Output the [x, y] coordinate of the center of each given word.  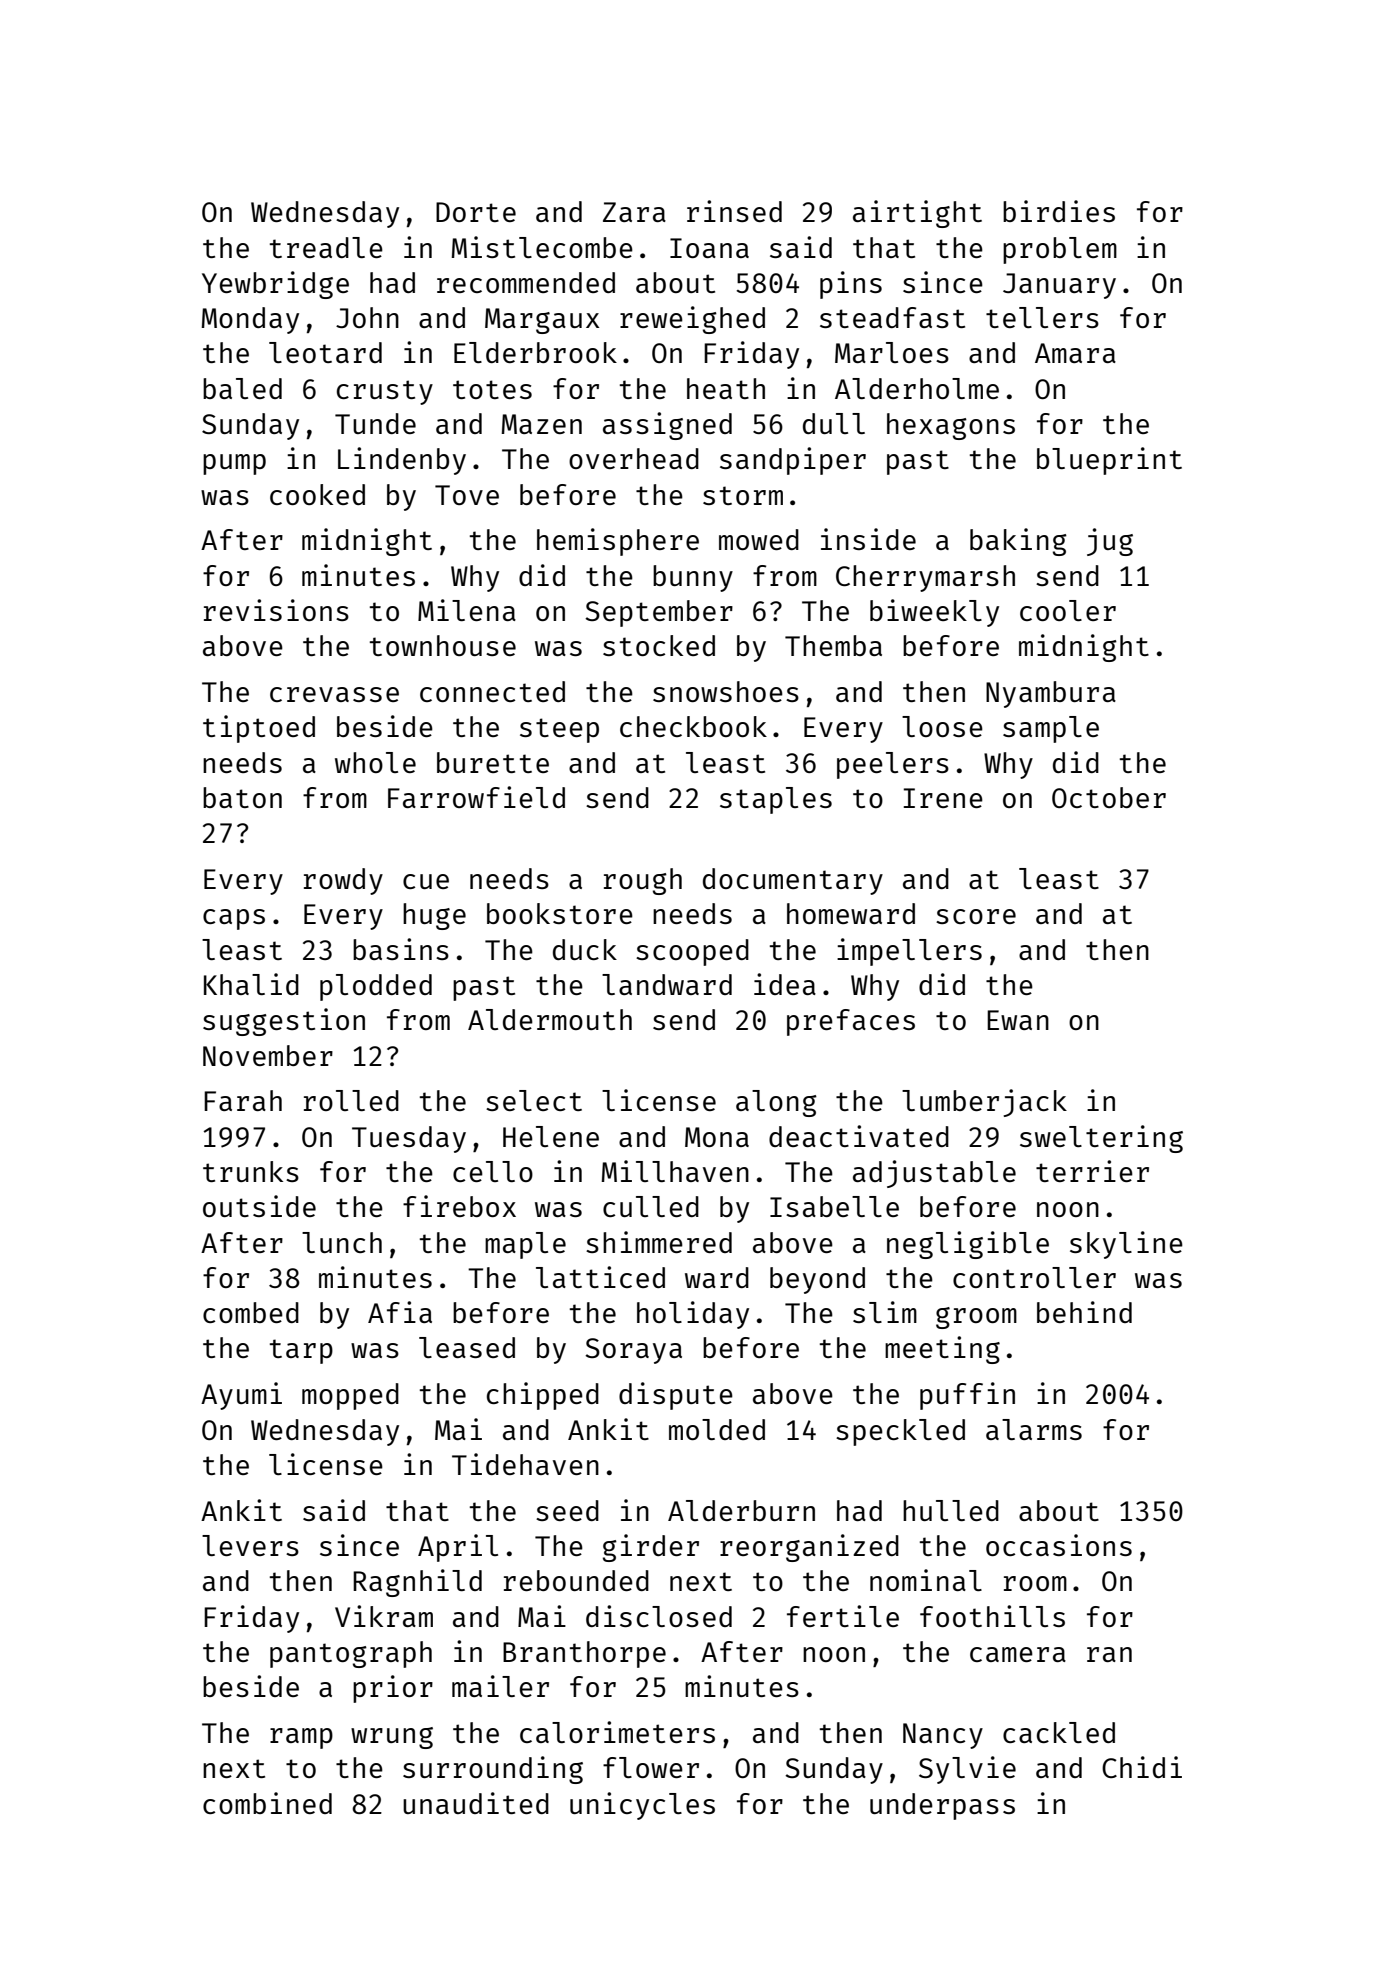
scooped [692, 952]
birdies [1059, 211]
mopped [350, 1396]
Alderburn [741, 1510]
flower [651, 1767]
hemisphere [618, 542]
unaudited [476, 1803]
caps [234, 919]
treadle [326, 247]
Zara [634, 212]
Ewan [1018, 1020]
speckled [900, 1432]
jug [1110, 542]
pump [234, 464]
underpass [942, 1806]
